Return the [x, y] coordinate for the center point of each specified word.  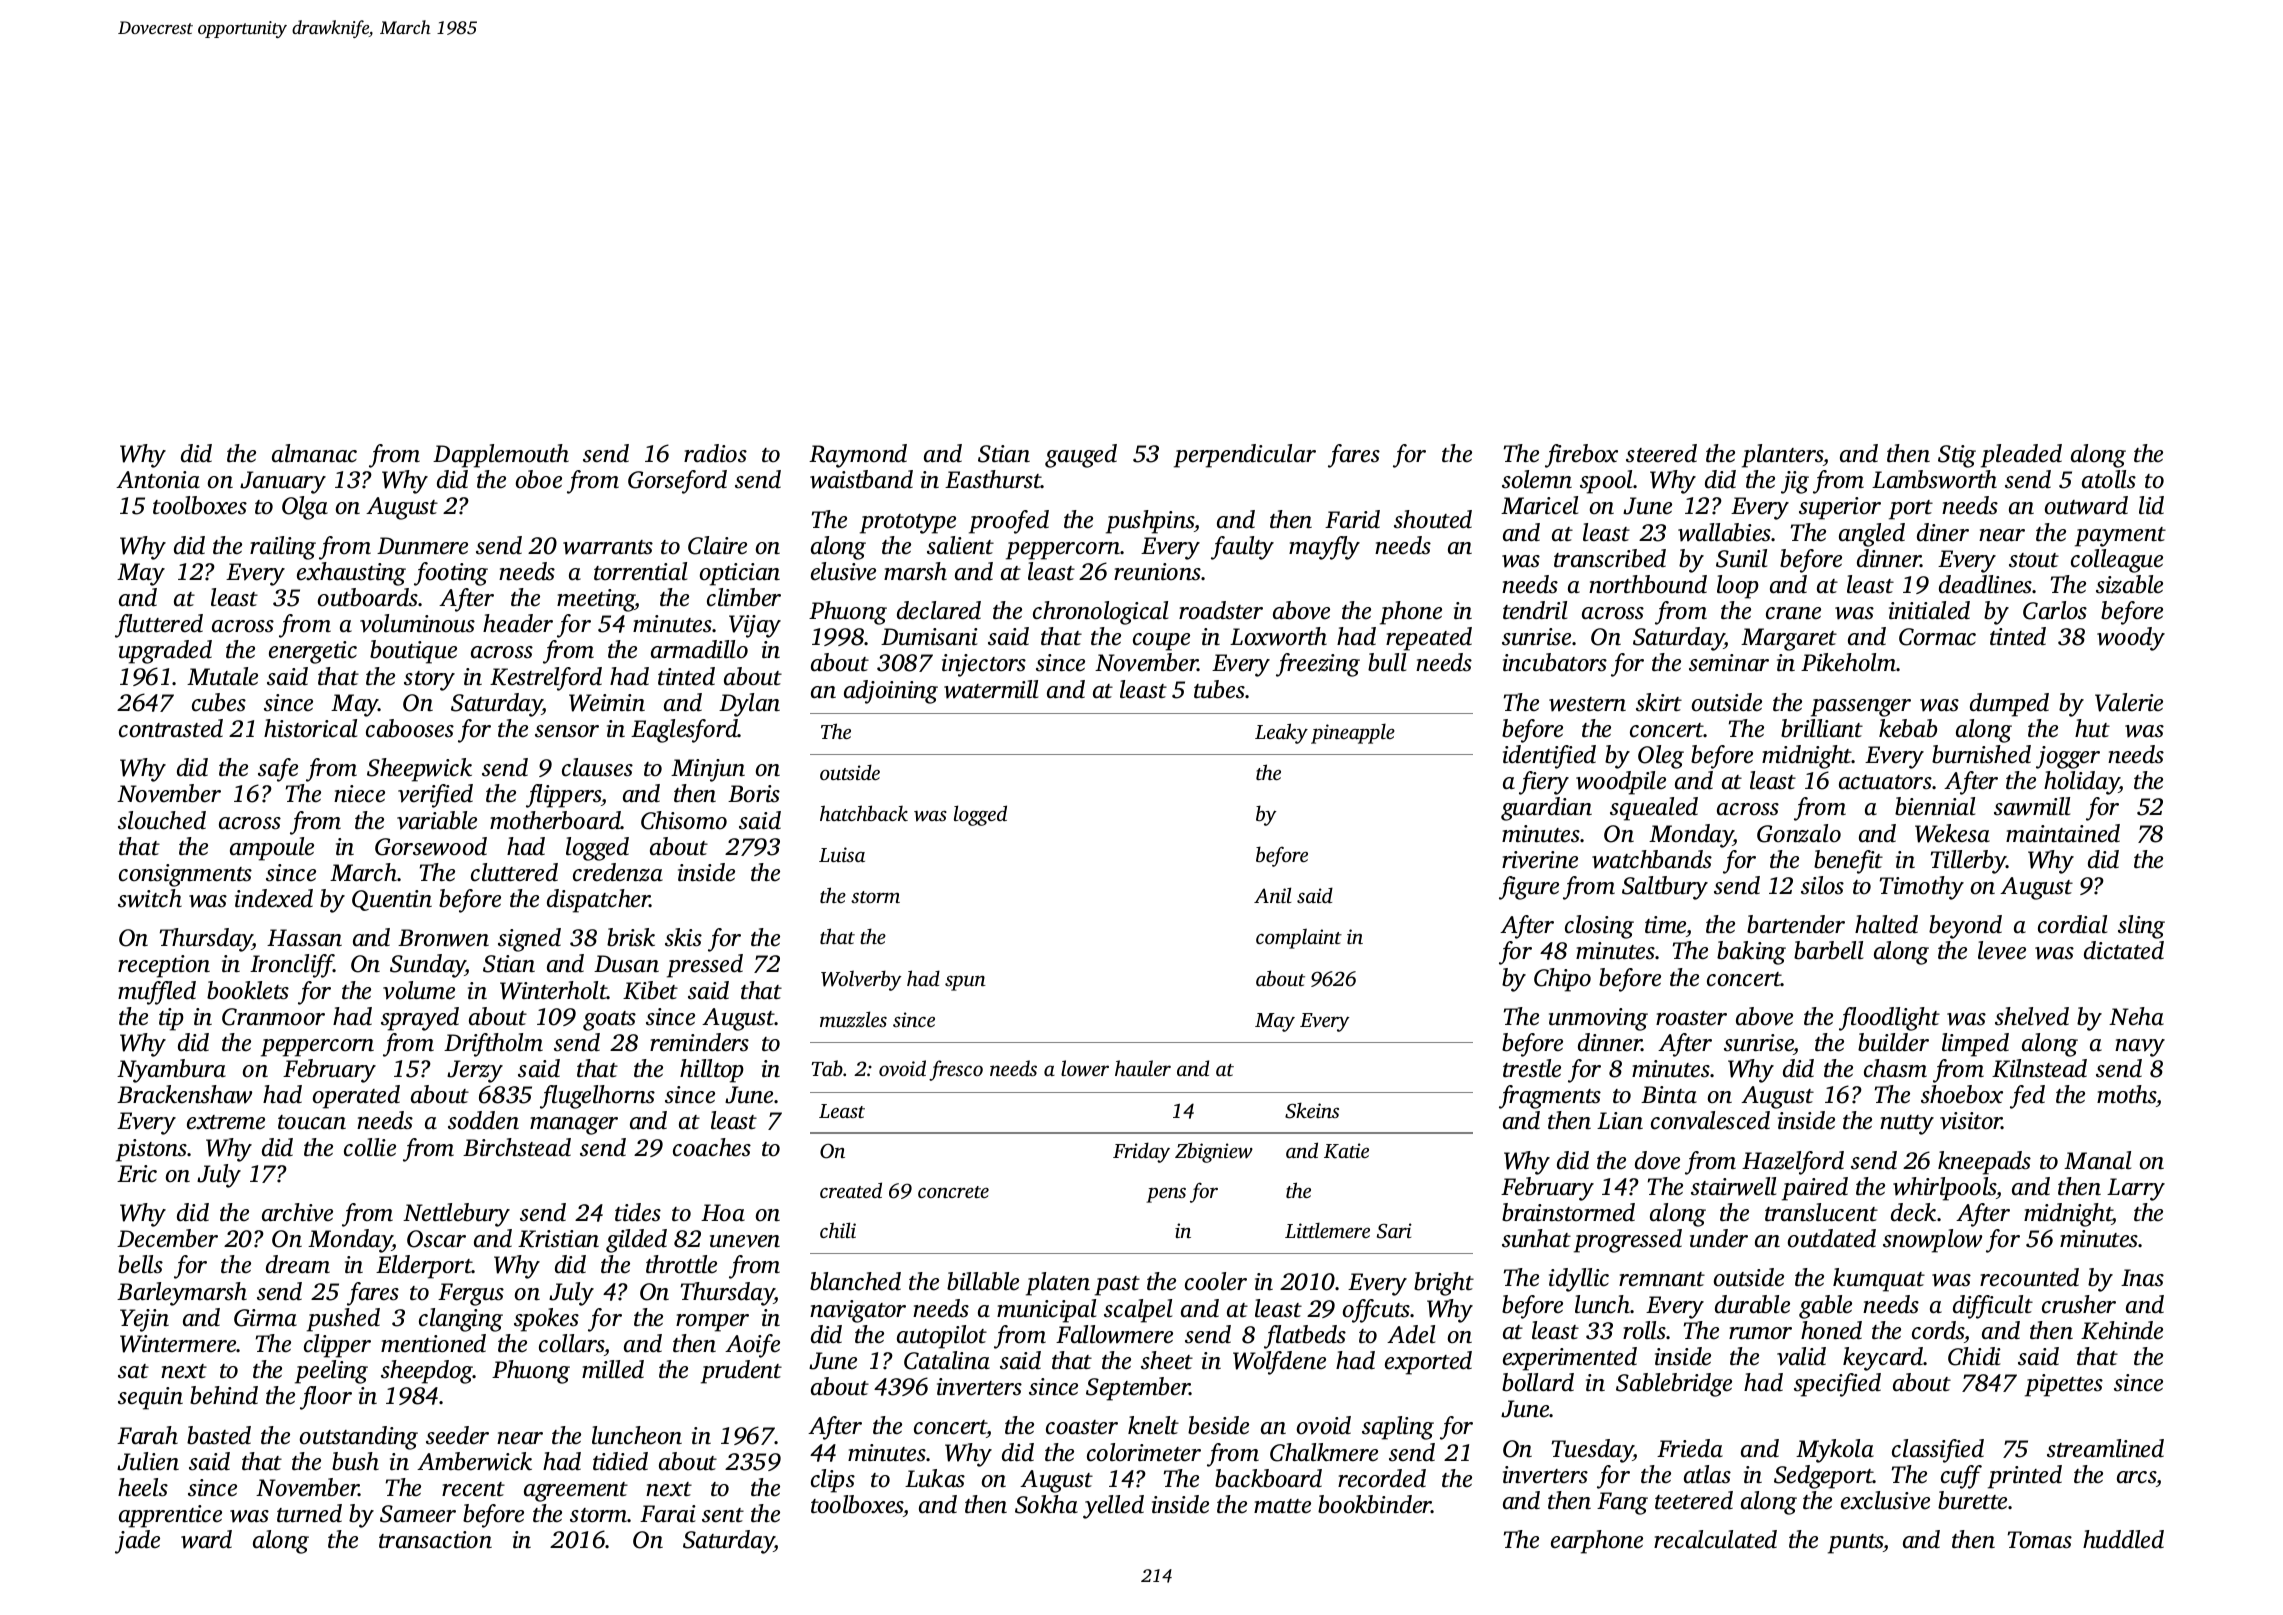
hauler [1143, 1068]
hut [2092, 728]
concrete [953, 1192]
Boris [754, 794]
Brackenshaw [184, 1094]
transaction [435, 1540]
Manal [2097, 1160]
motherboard [555, 820]
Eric [137, 1174]
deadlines [1986, 584]
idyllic [1579, 1280]
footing [451, 574]
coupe [1161, 642]
